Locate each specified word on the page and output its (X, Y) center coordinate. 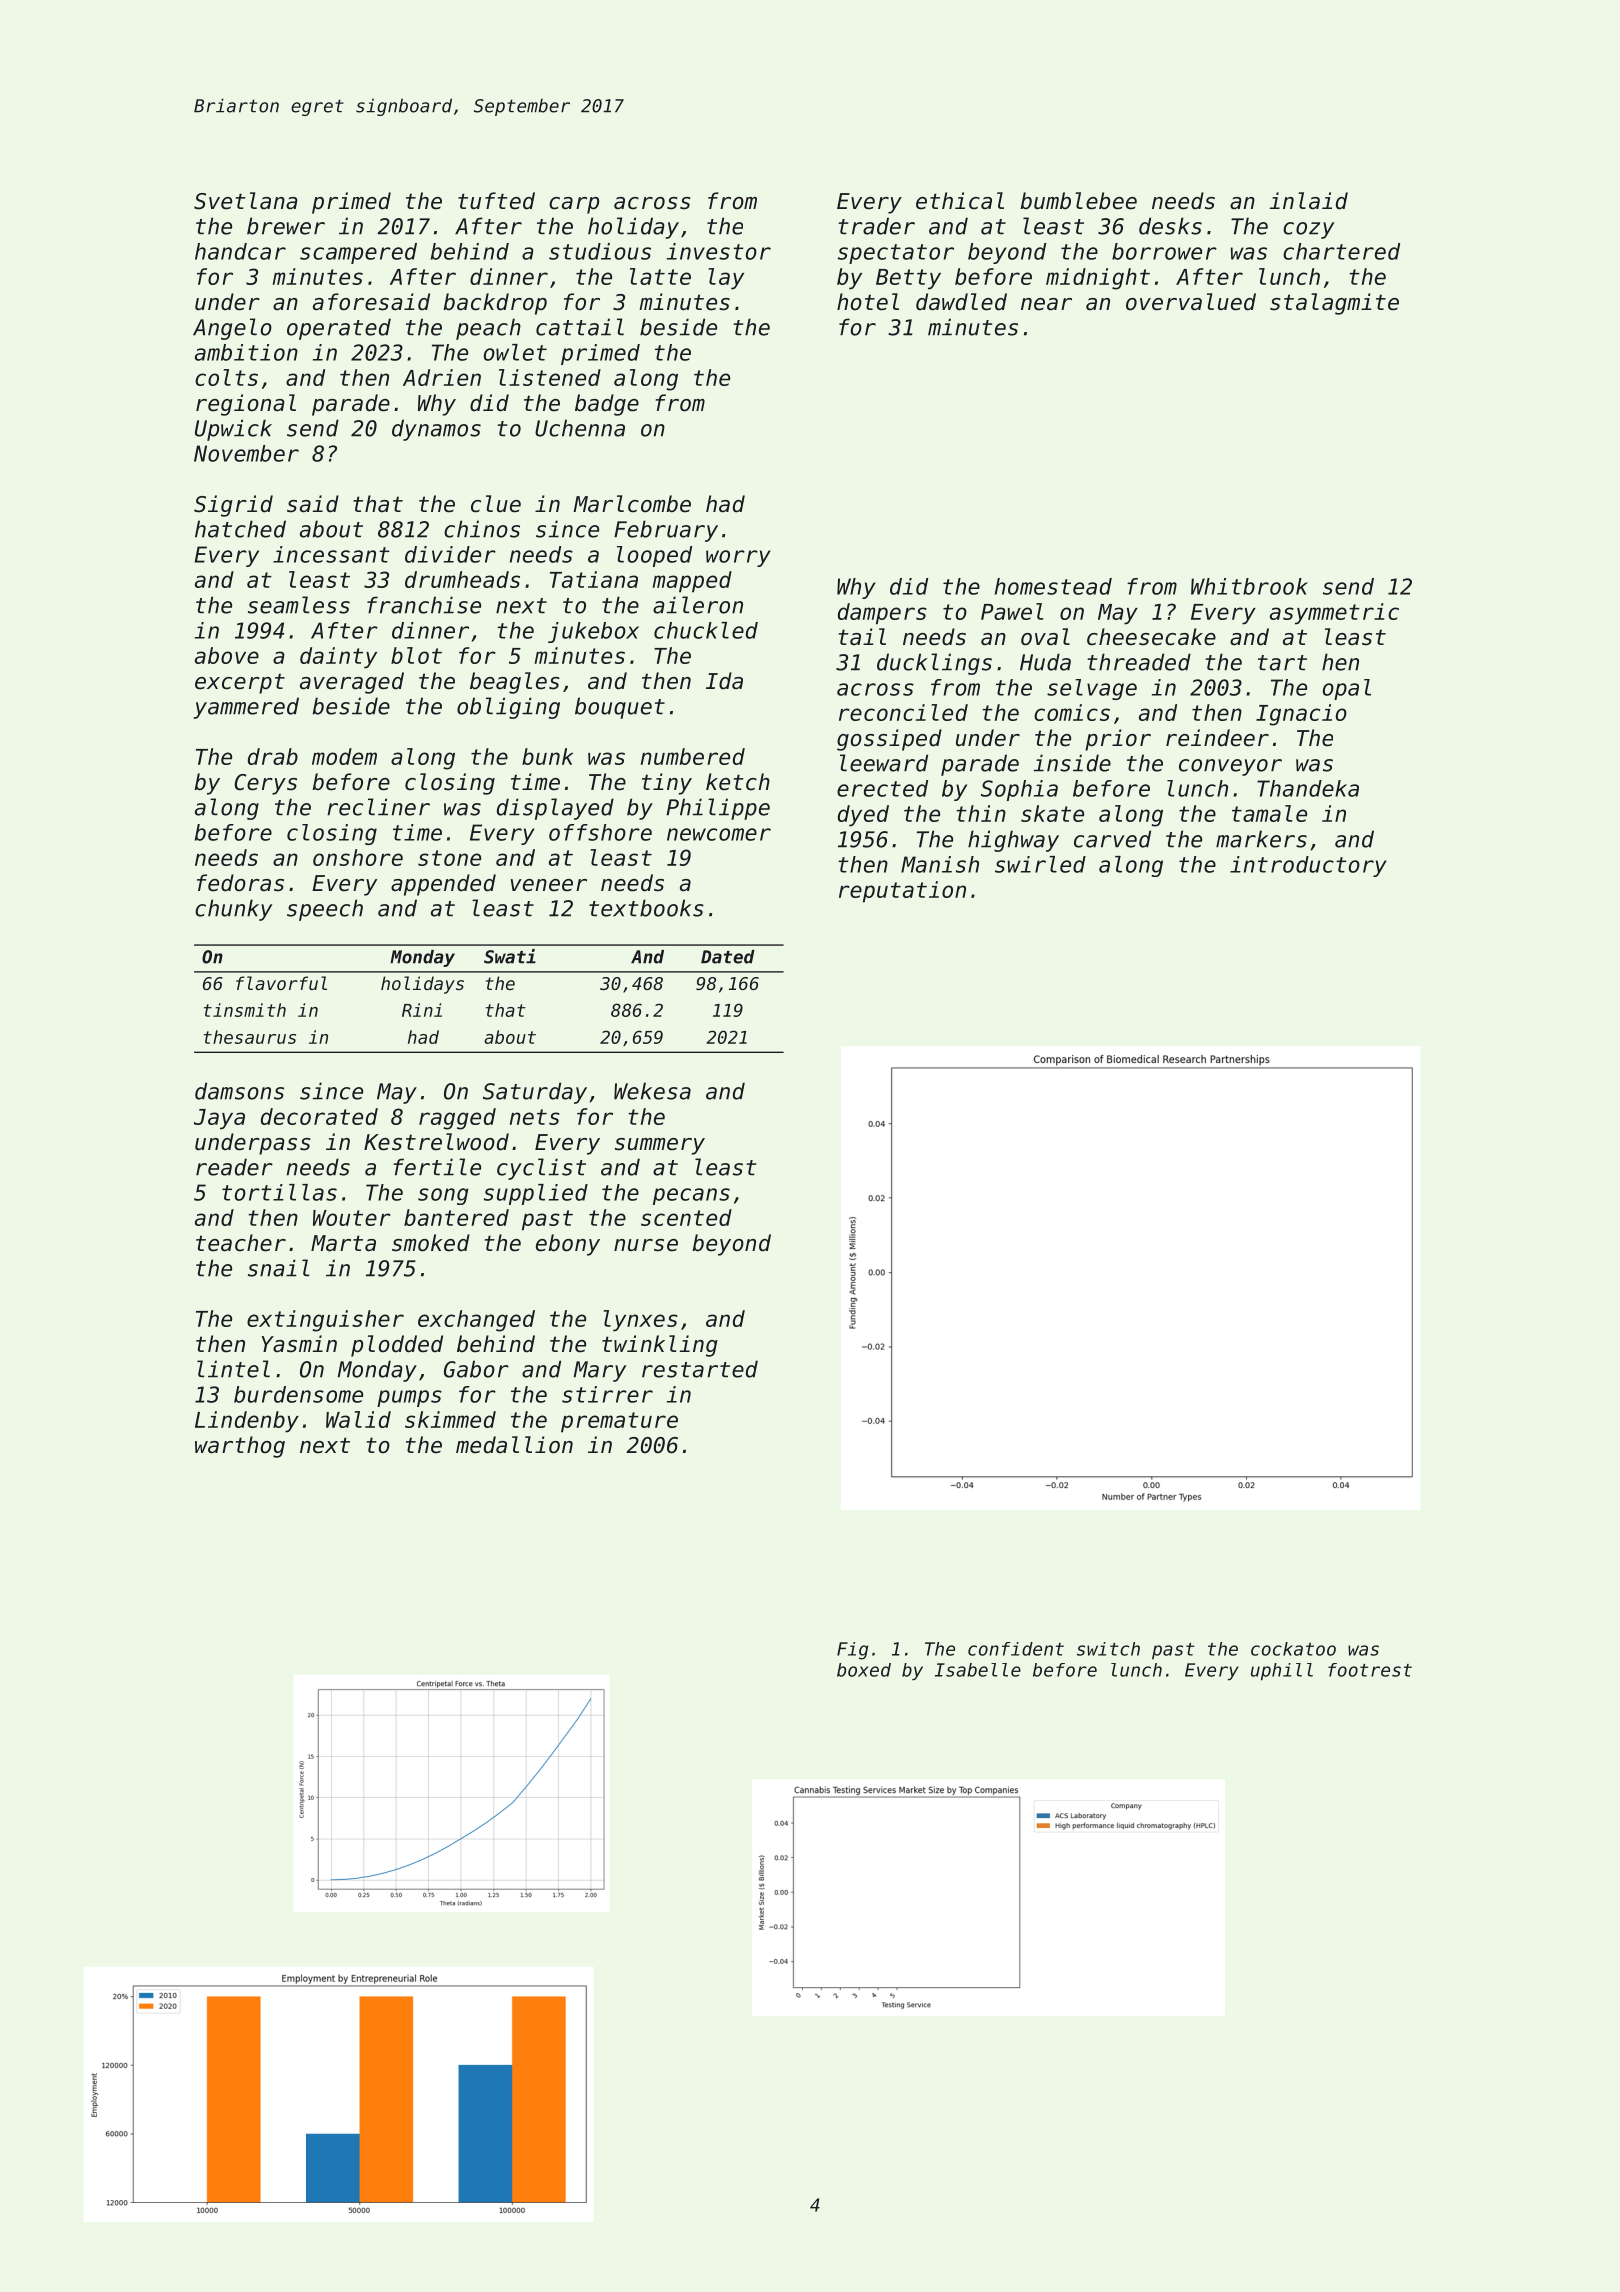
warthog (240, 1447)
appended (443, 885)
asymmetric (1334, 614)
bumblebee (1078, 201)
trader (876, 226)
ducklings (934, 664)
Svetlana (246, 201)
